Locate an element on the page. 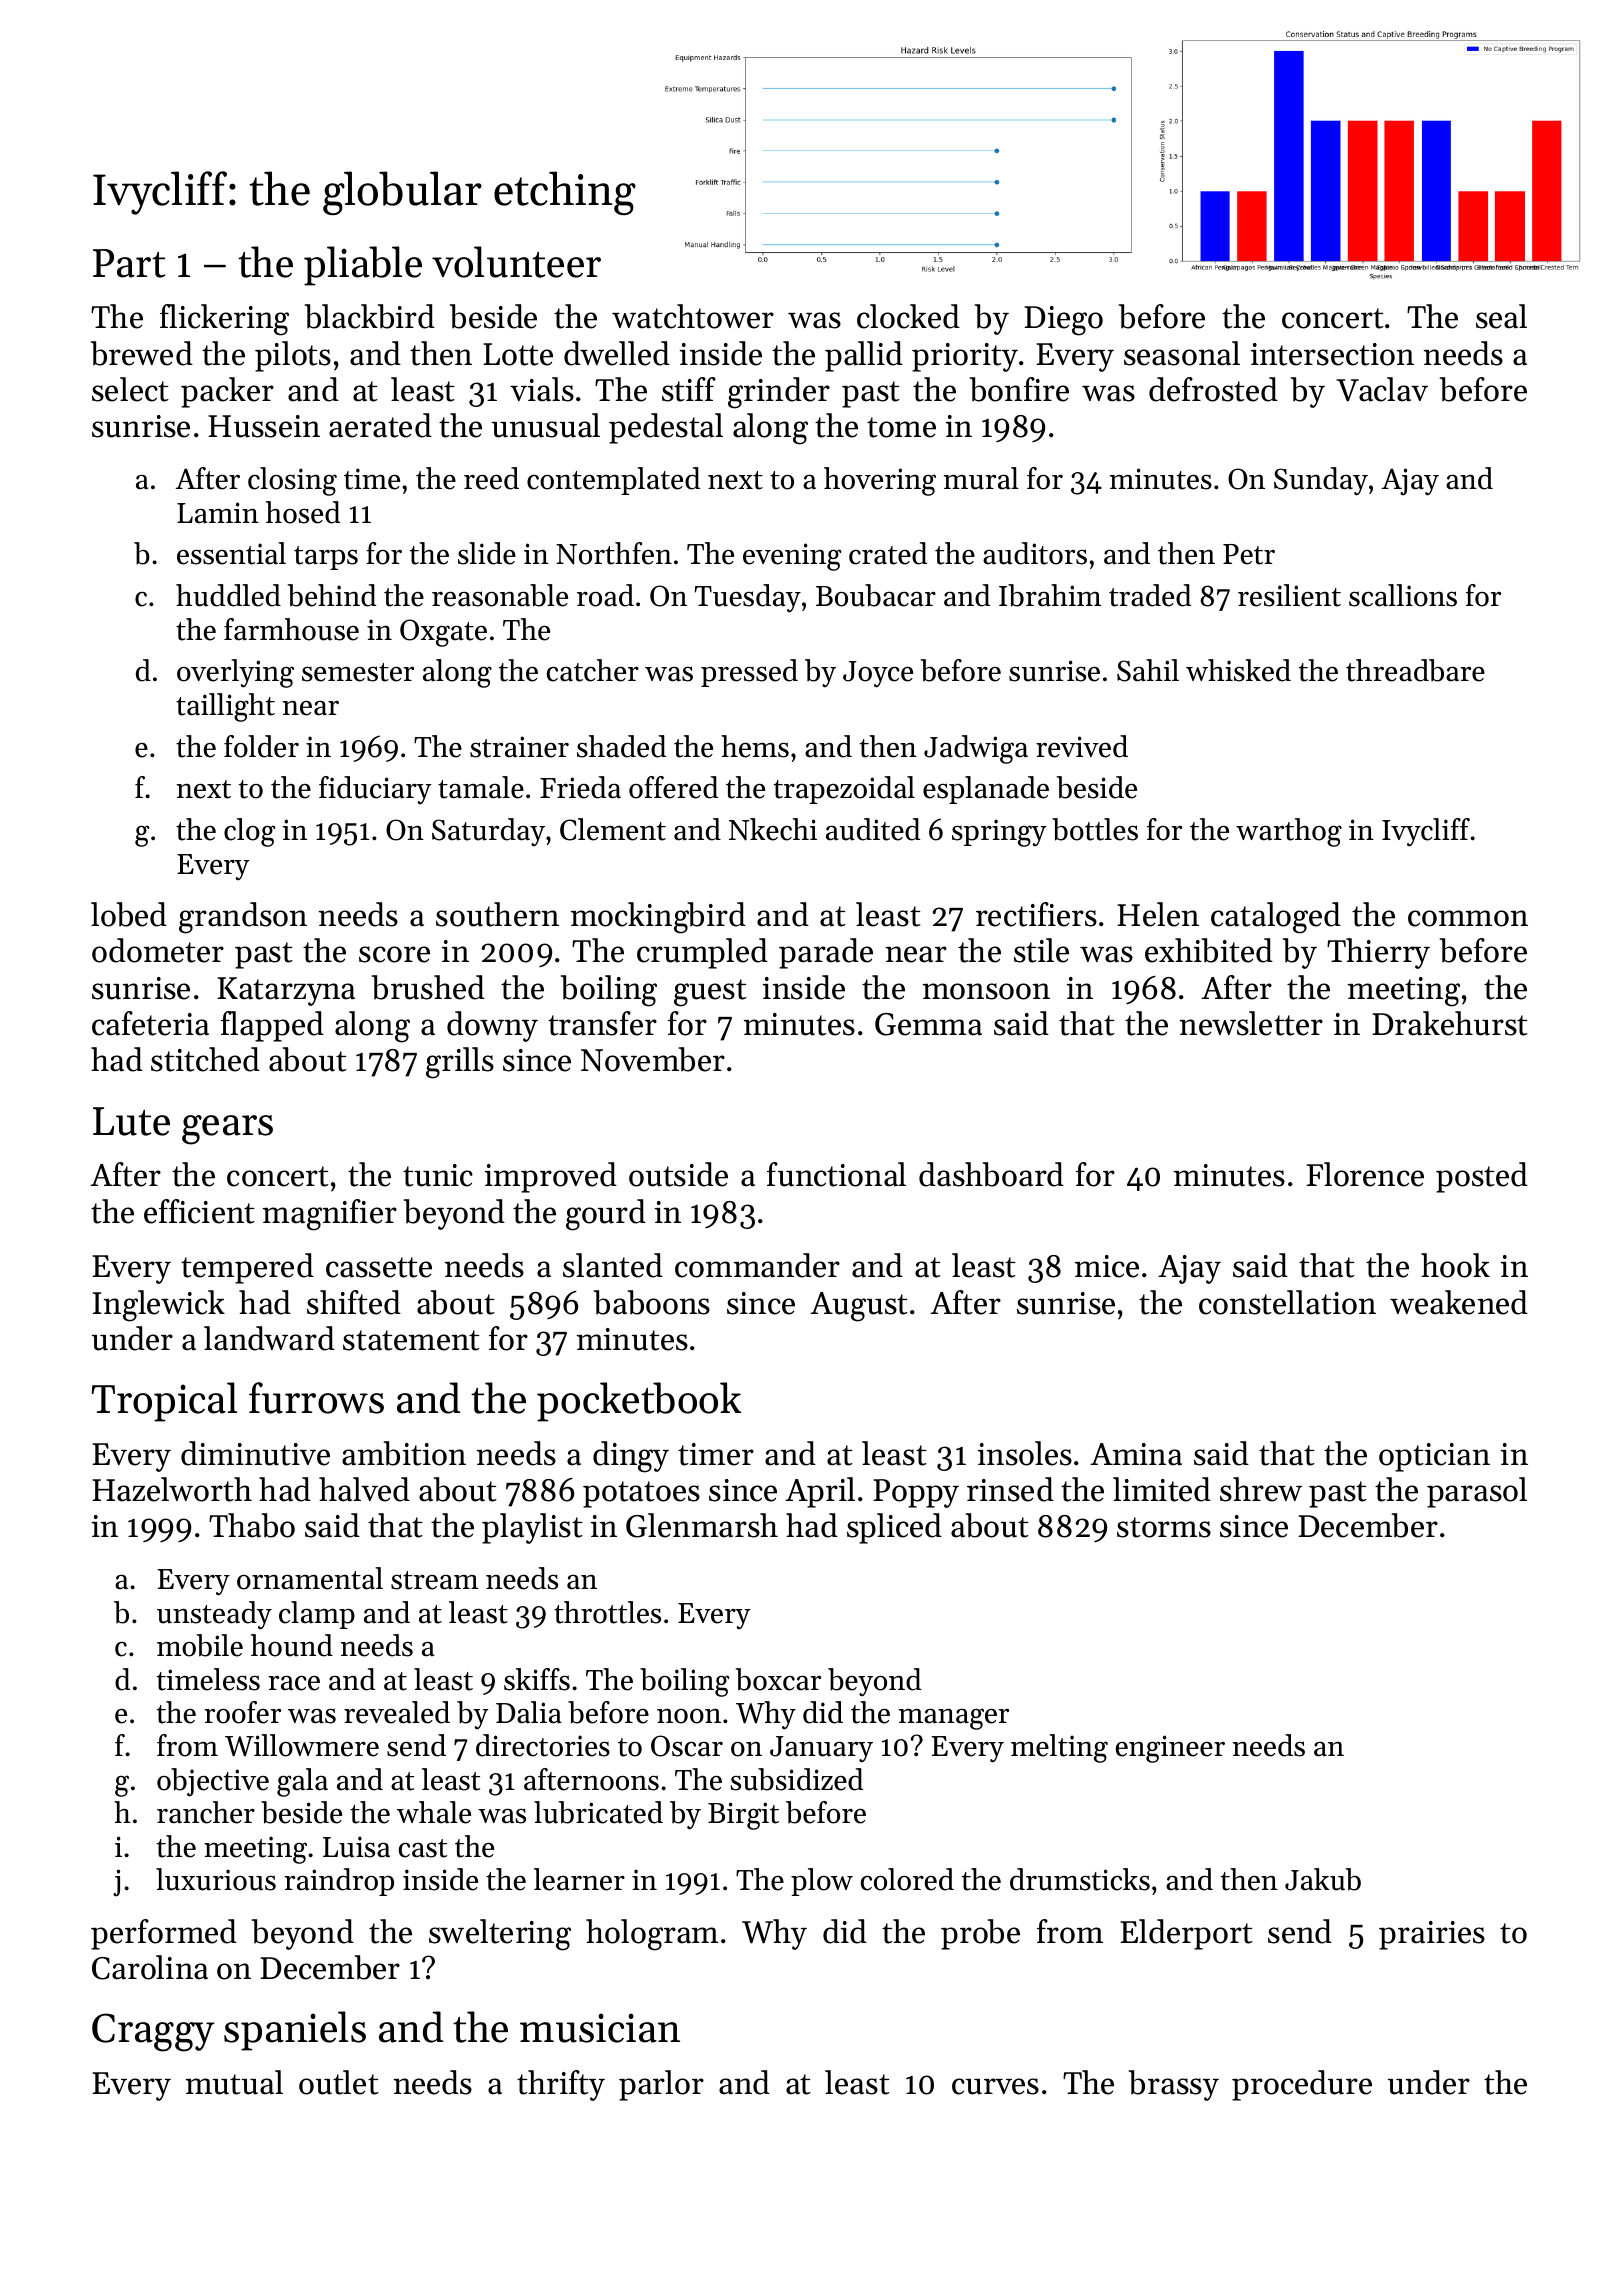 The height and width of the image is (2292, 1620). thrifty is located at coordinates (561, 2085).
